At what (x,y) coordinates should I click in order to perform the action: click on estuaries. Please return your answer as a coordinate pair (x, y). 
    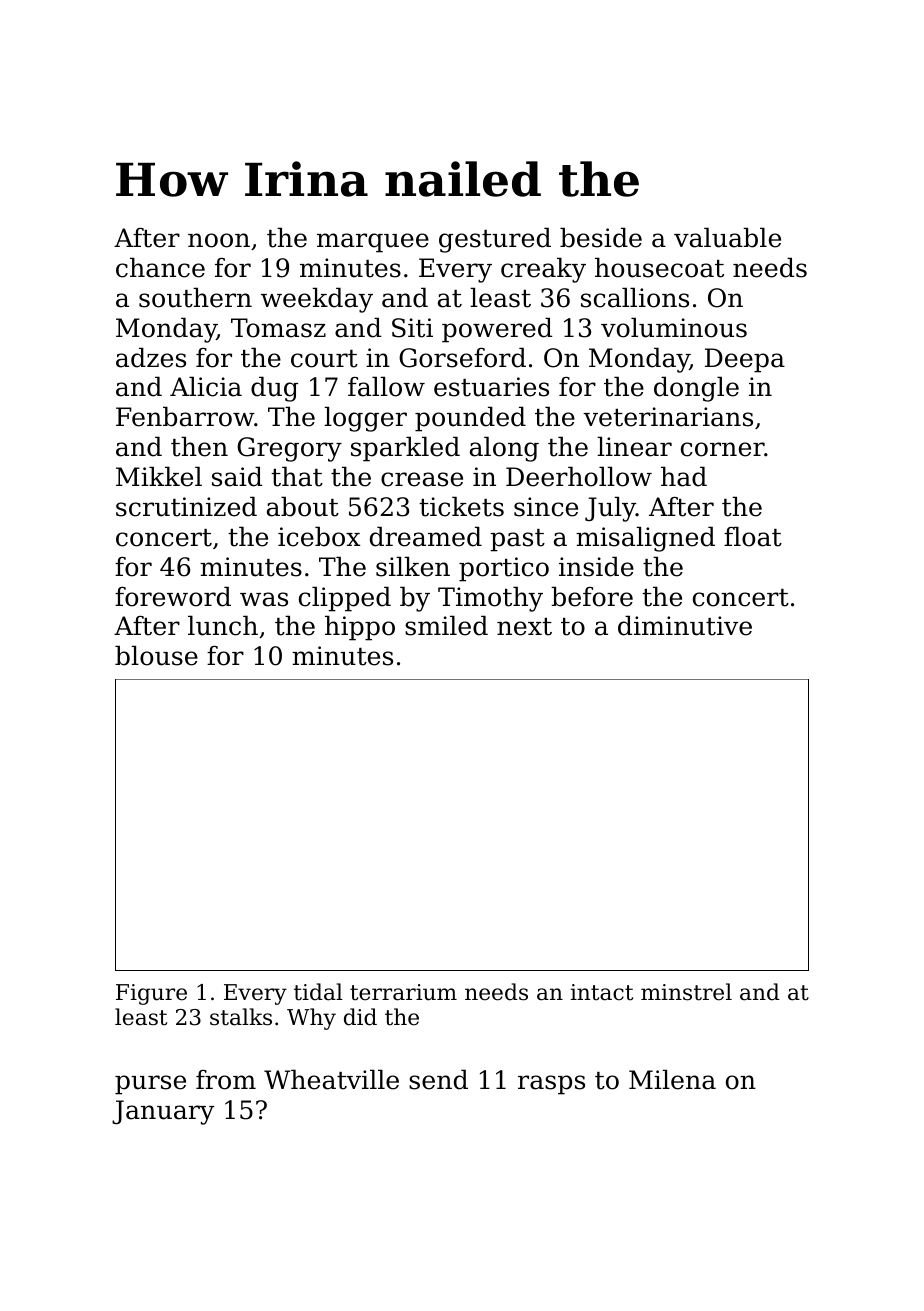
    Looking at the image, I should click on (491, 387).
